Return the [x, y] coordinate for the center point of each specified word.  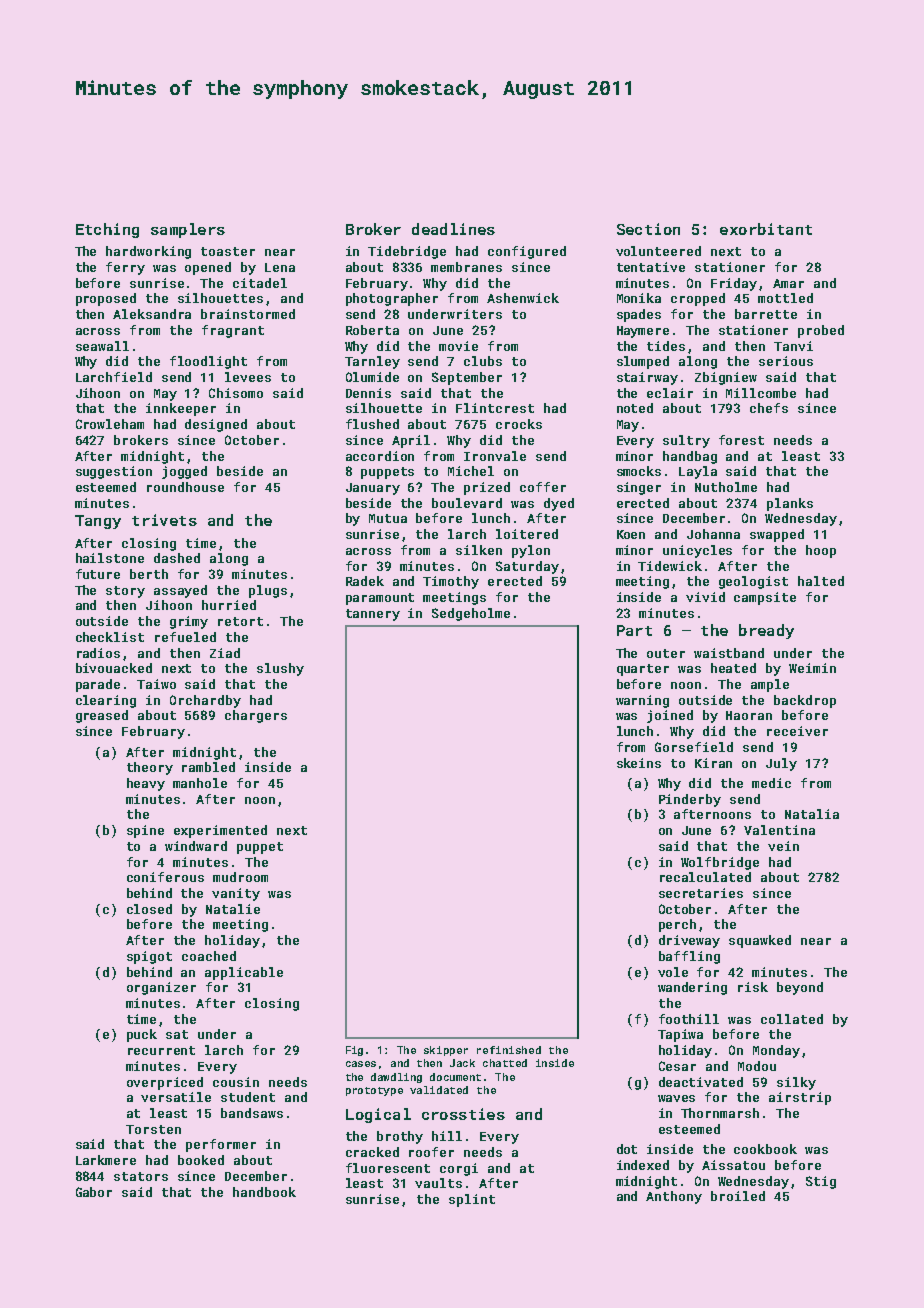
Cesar [677, 1066]
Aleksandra [152, 314]
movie [458, 346]
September [467, 378]
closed [149, 909]
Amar [788, 283]
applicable [244, 973]
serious [786, 361]
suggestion [114, 472]
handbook [264, 1192]
